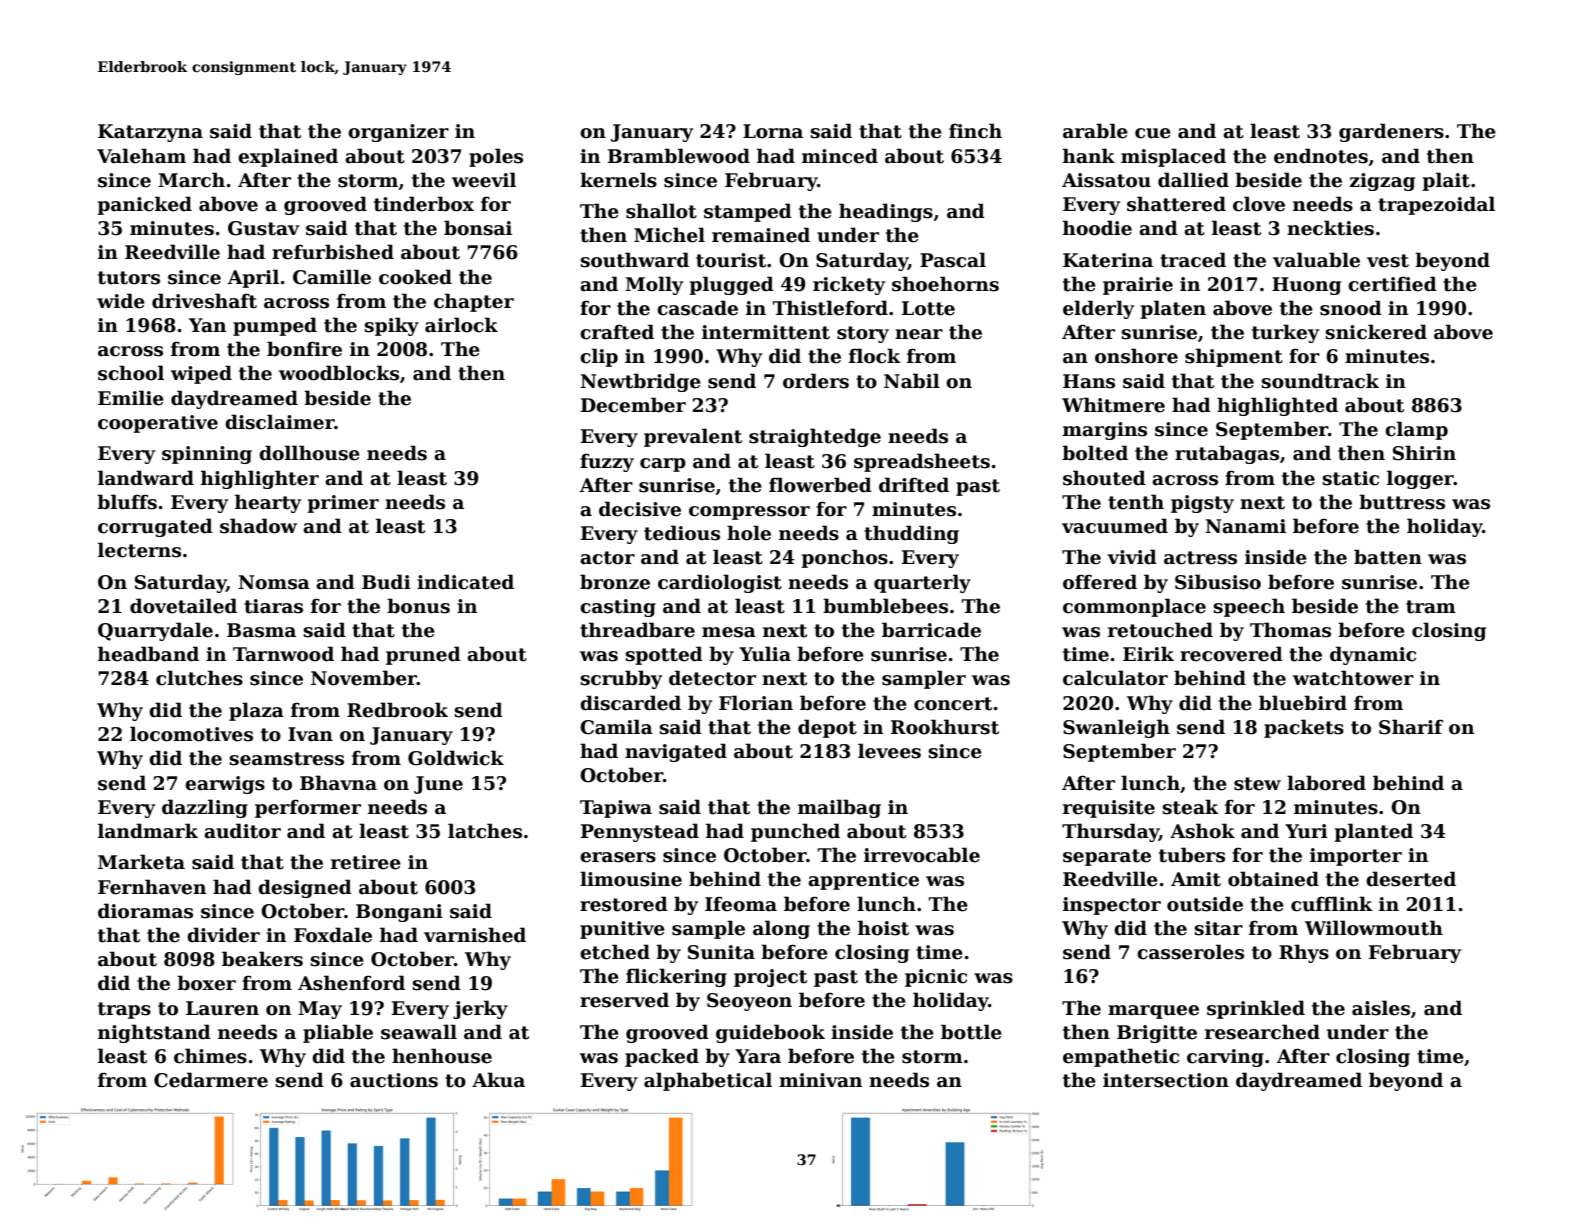  I want to click on Valeham, so click(141, 156).
